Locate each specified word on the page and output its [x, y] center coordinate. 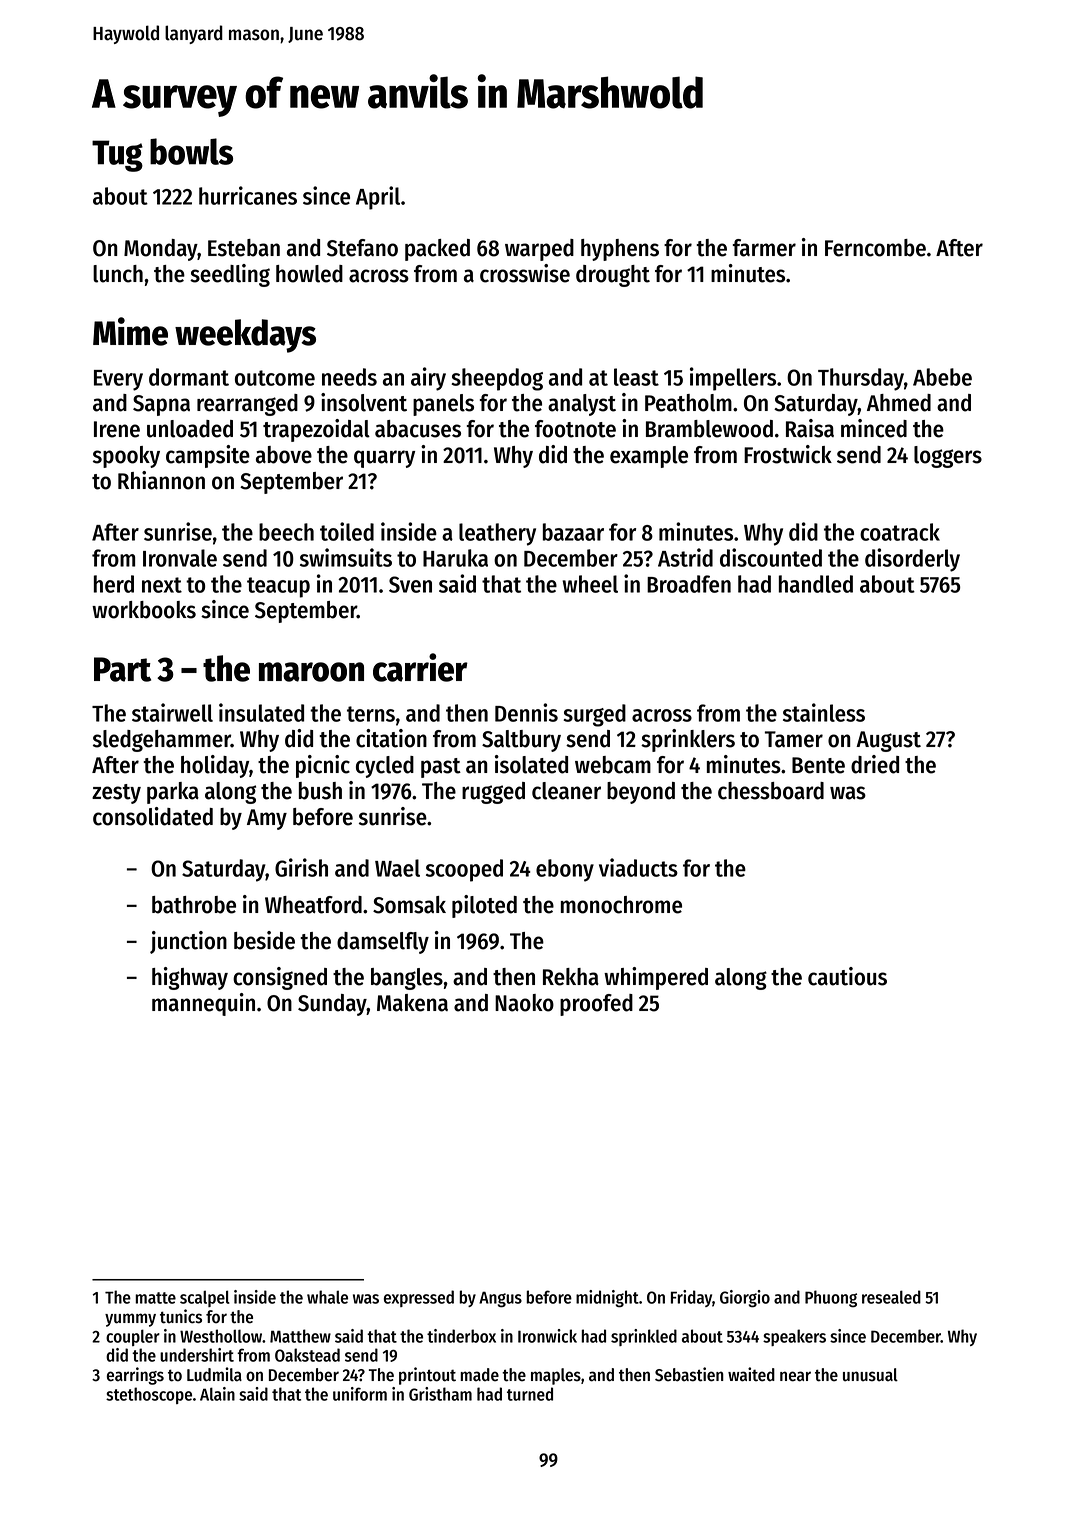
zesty [116, 794]
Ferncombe [875, 248]
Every [118, 380]
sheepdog [497, 379]
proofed [596, 1005]
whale [327, 1297]
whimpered [656, 978]
